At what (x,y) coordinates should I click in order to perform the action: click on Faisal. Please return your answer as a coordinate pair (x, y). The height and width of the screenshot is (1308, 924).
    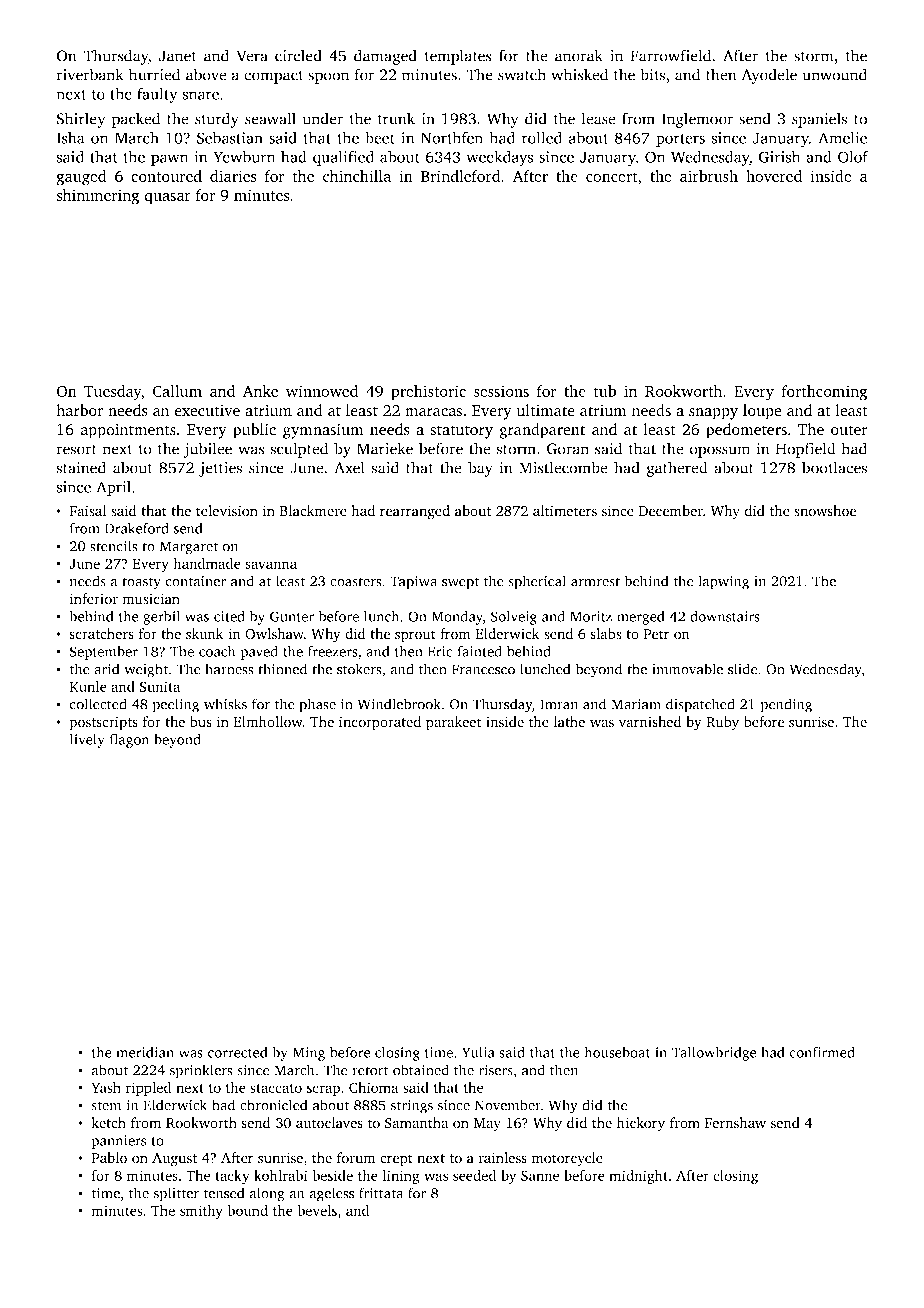
    Looking at the image, I should click on (87, 511).
